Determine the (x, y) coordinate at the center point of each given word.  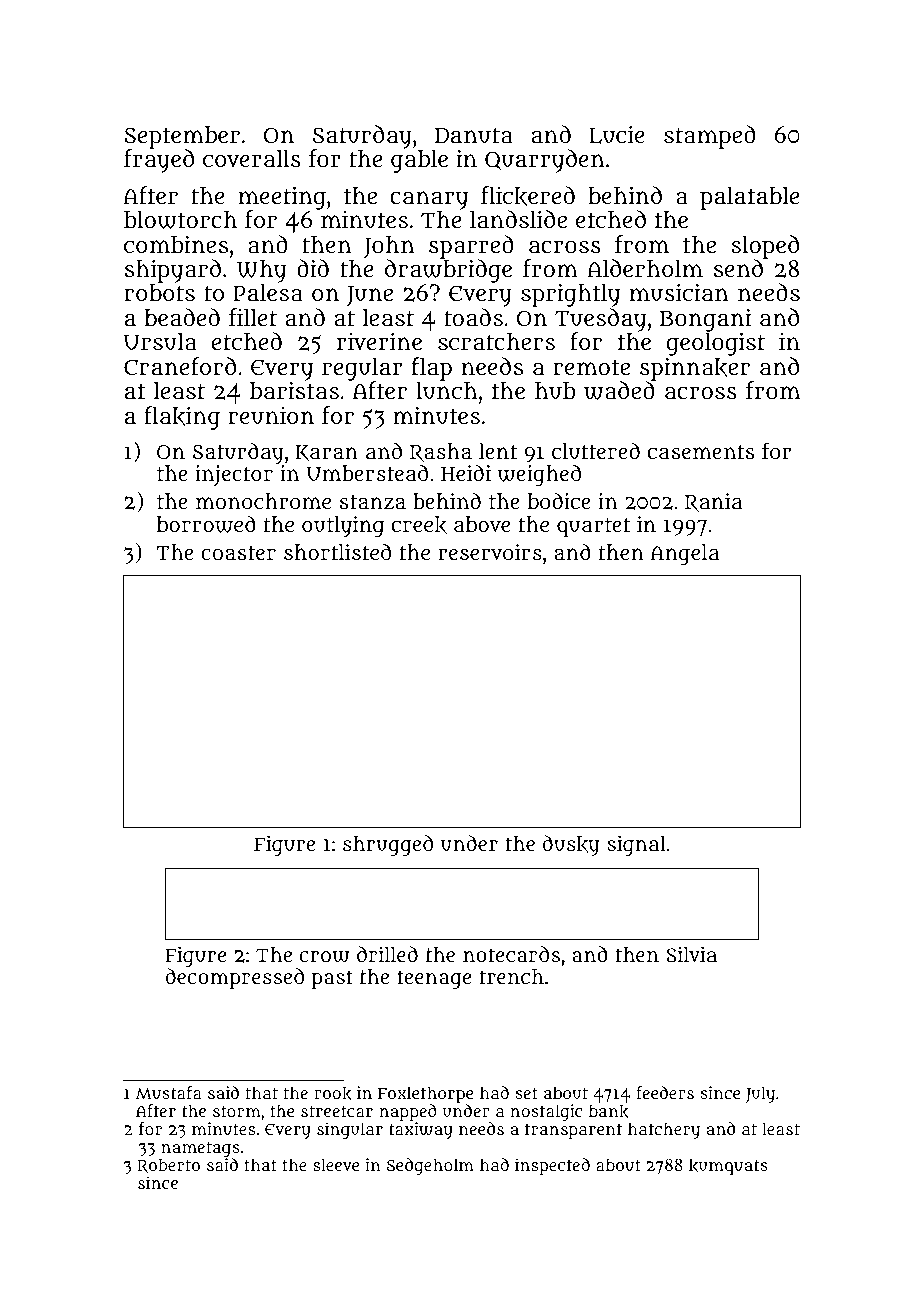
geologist (716, 344)
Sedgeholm (430, 1166)
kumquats (728, 1166)
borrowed (206, 524)
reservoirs (490, 552)
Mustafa (169, 1092)
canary (429, 200)
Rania (713, 502)
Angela (684, 555)
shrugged (388, 845)
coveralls (252, 159)
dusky (571, 845)
